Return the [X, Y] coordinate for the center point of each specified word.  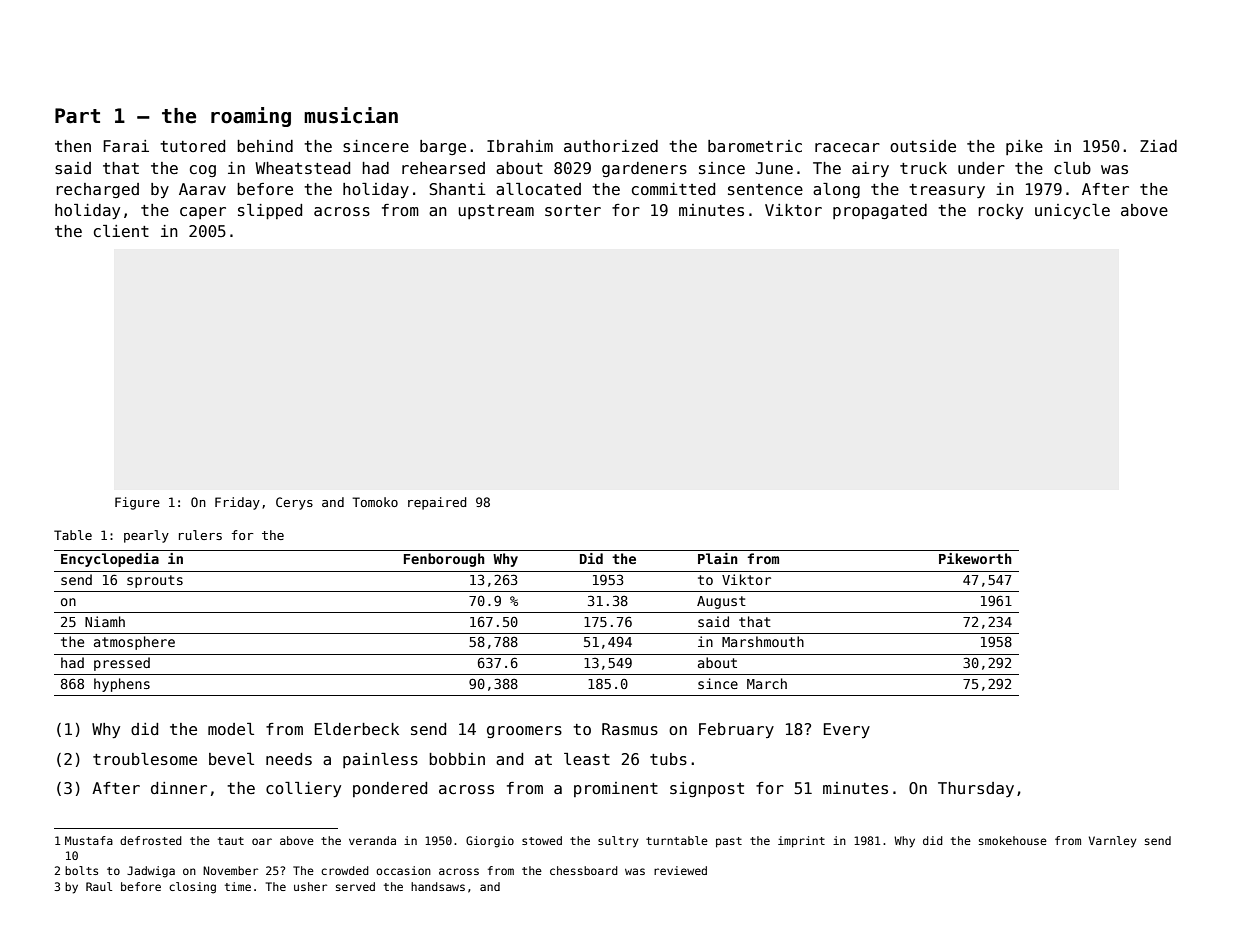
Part [77, 116]
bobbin [457, 759]
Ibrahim [520, 146]
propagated [880, 211]
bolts [81, 870]
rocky [1000, 211]
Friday [237, 503]
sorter [573, 211]
